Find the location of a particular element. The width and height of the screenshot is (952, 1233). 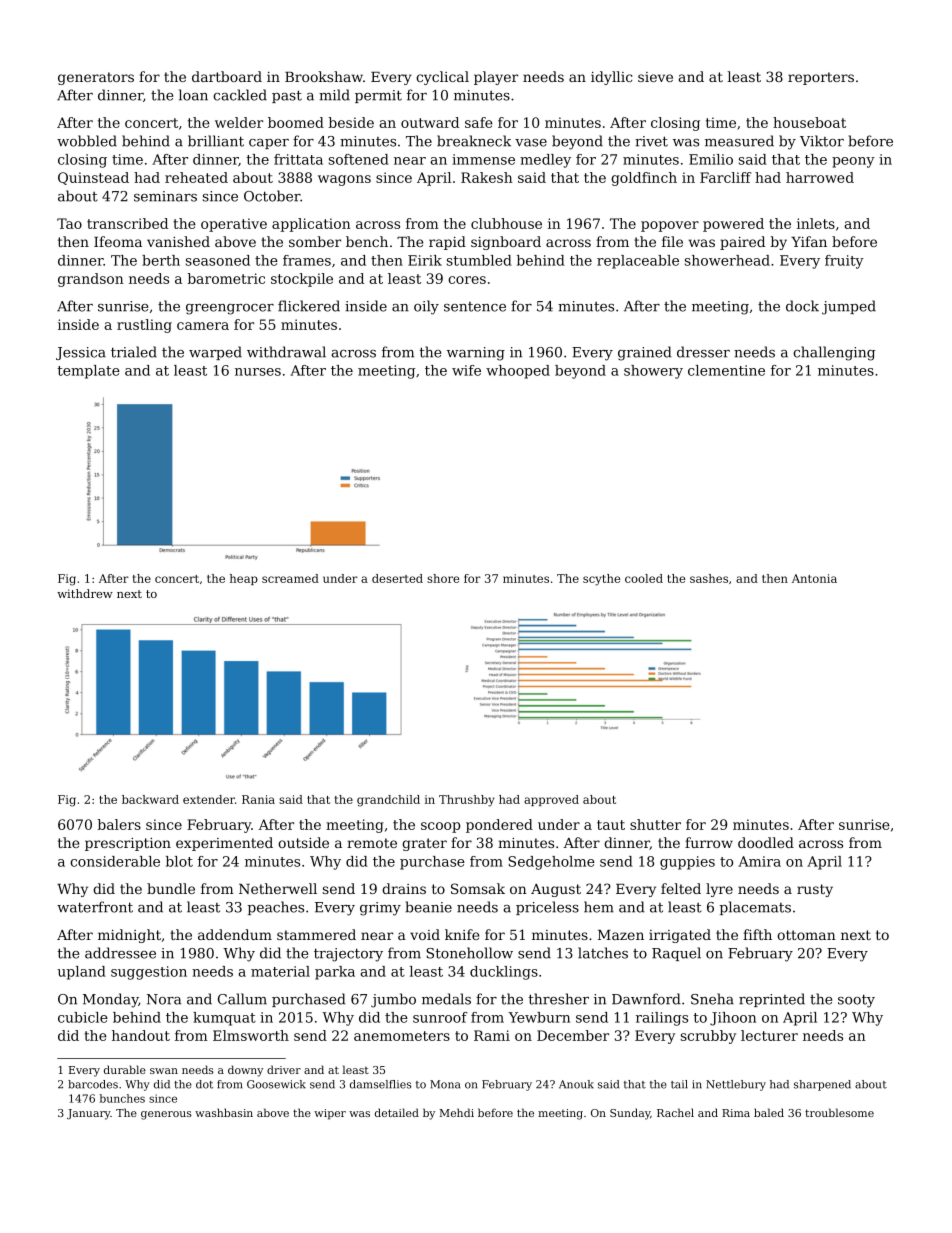

sieve is located at coordinates (655, 77).
